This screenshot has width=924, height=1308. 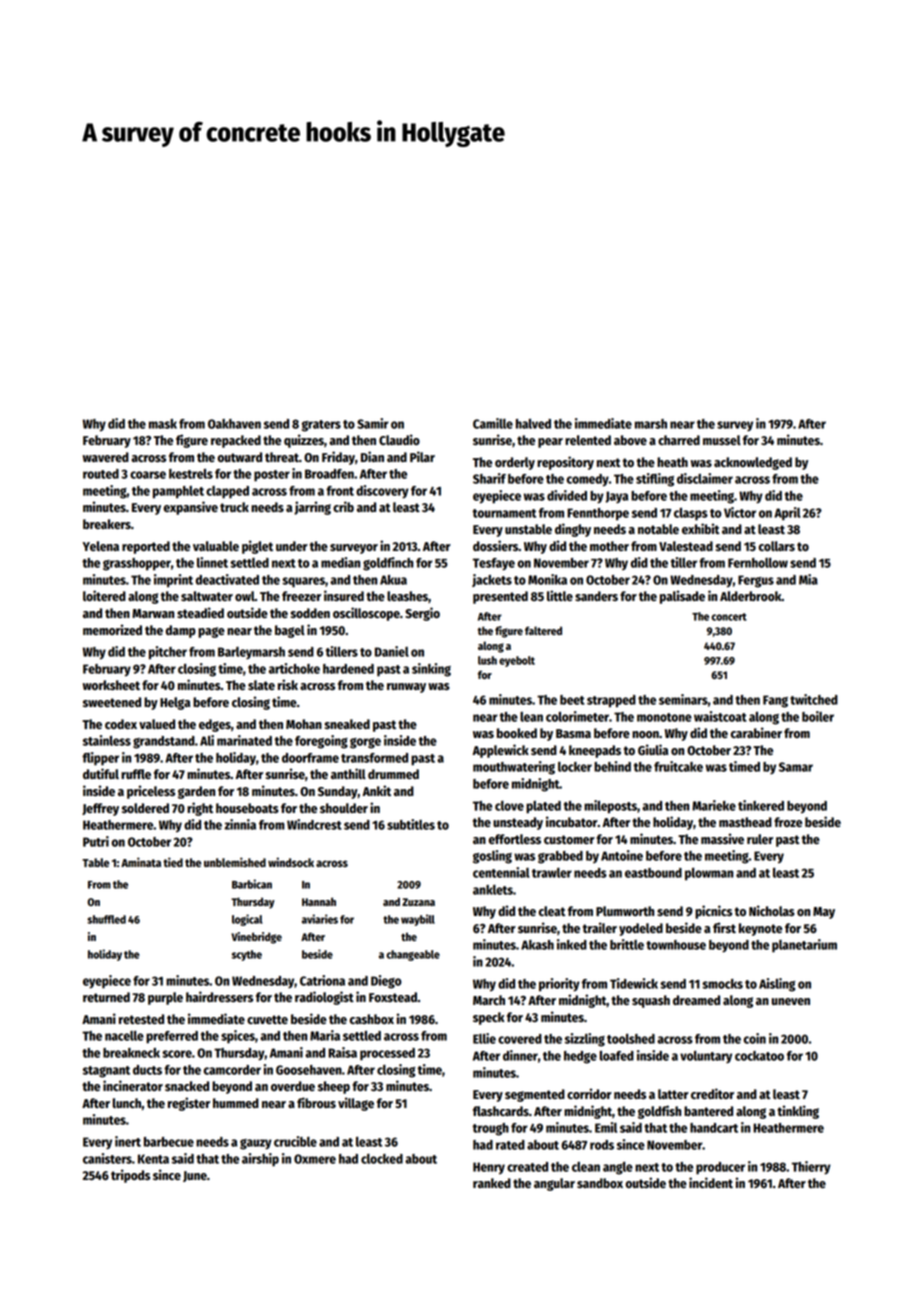 What do you see at coordinates (382, 492) in the screenshot?
I see `discovery` at bounding box center [382, 492].
